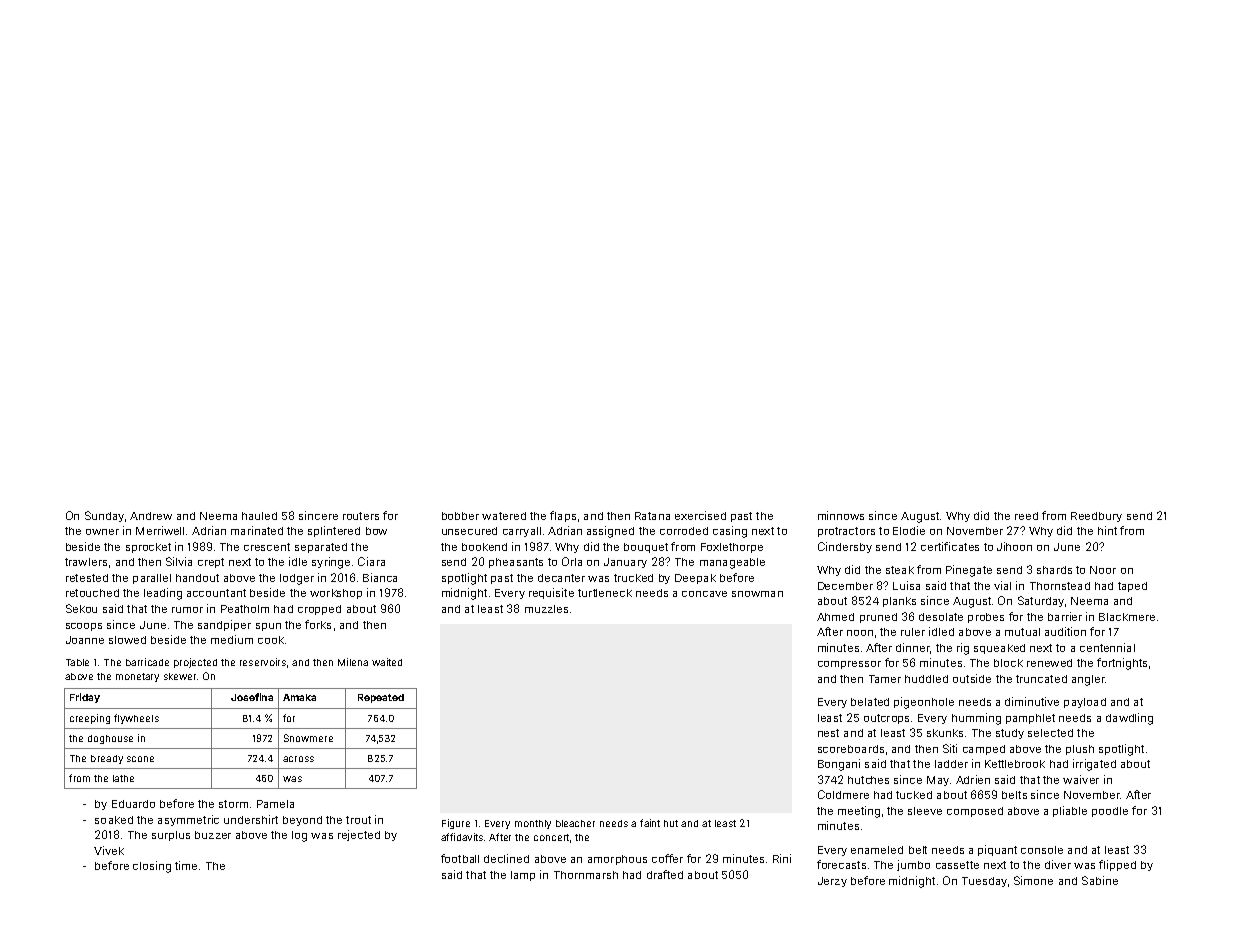 The image size is (1233, 952). Describe the element at coordinates (523, 876) in the screenshot. I see `lamp` at that location.
